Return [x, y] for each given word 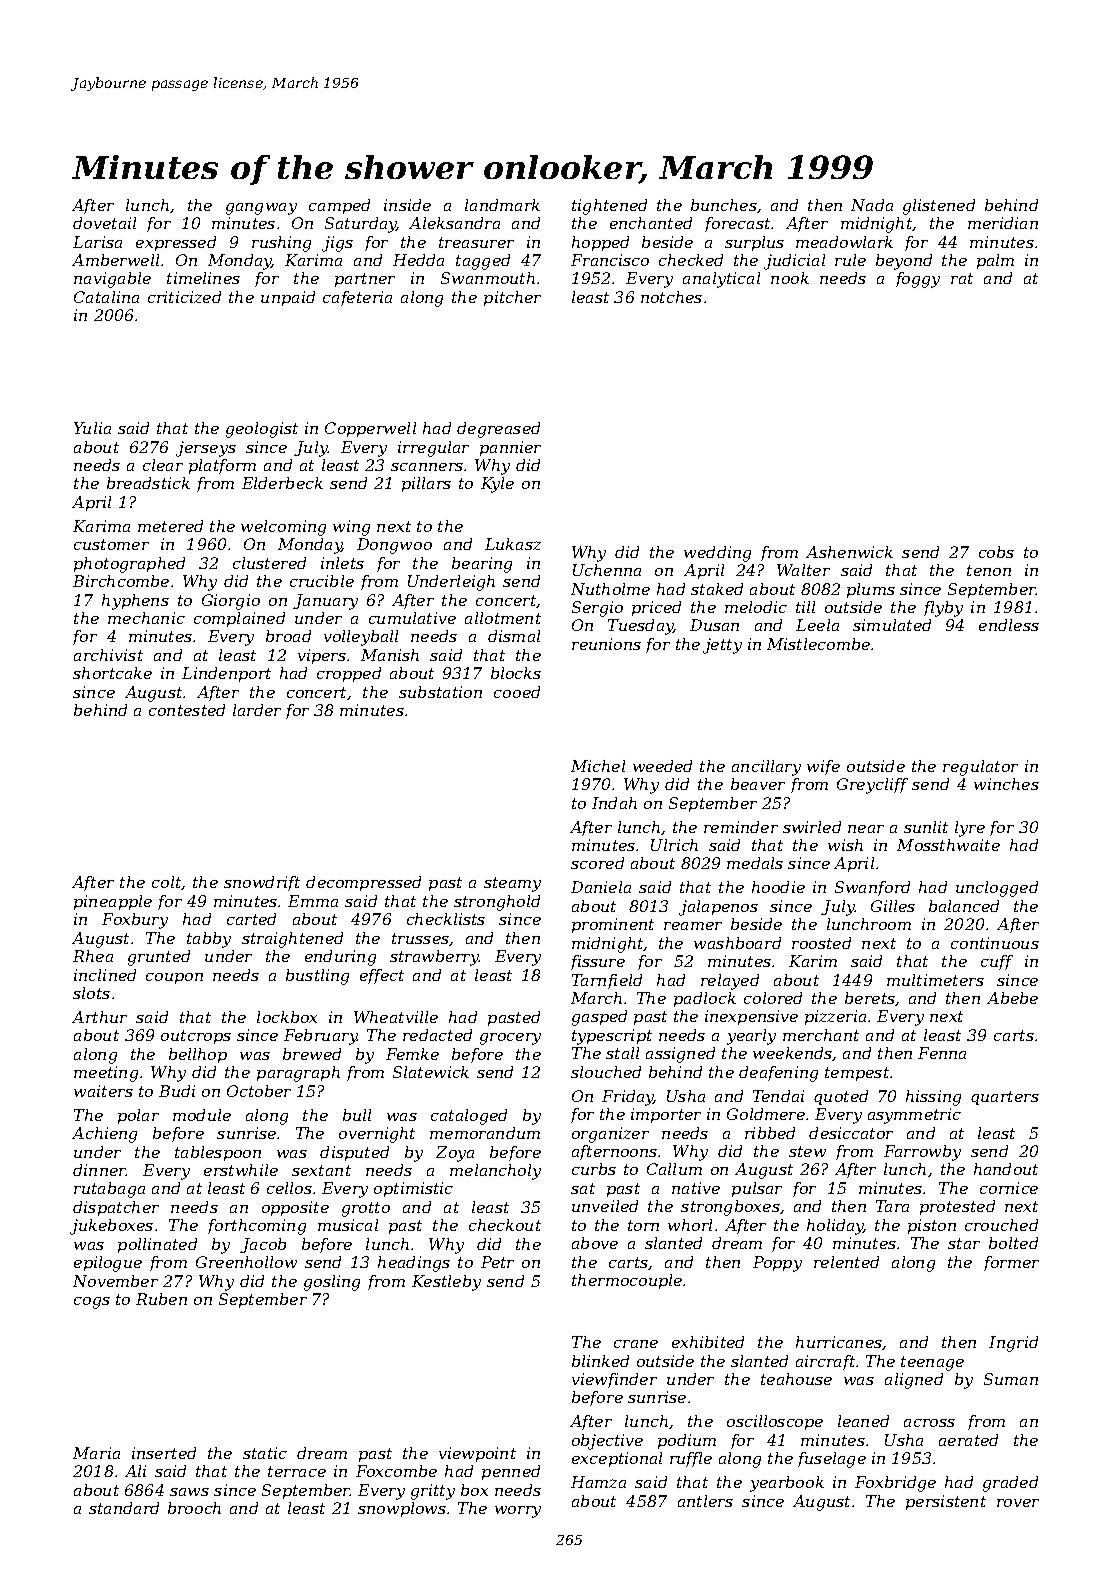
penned [511, 1472]
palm [995, 261]
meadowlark [844, 242]
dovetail [104, 223]
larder [257, 710]
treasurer [476, 242]
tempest [857, 1074]
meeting [106, 1074]
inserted [164, 1453]
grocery [510, 1039]
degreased [498, 430]
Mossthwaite [948, 845]
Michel [598, 766]
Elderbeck [282, 483]
